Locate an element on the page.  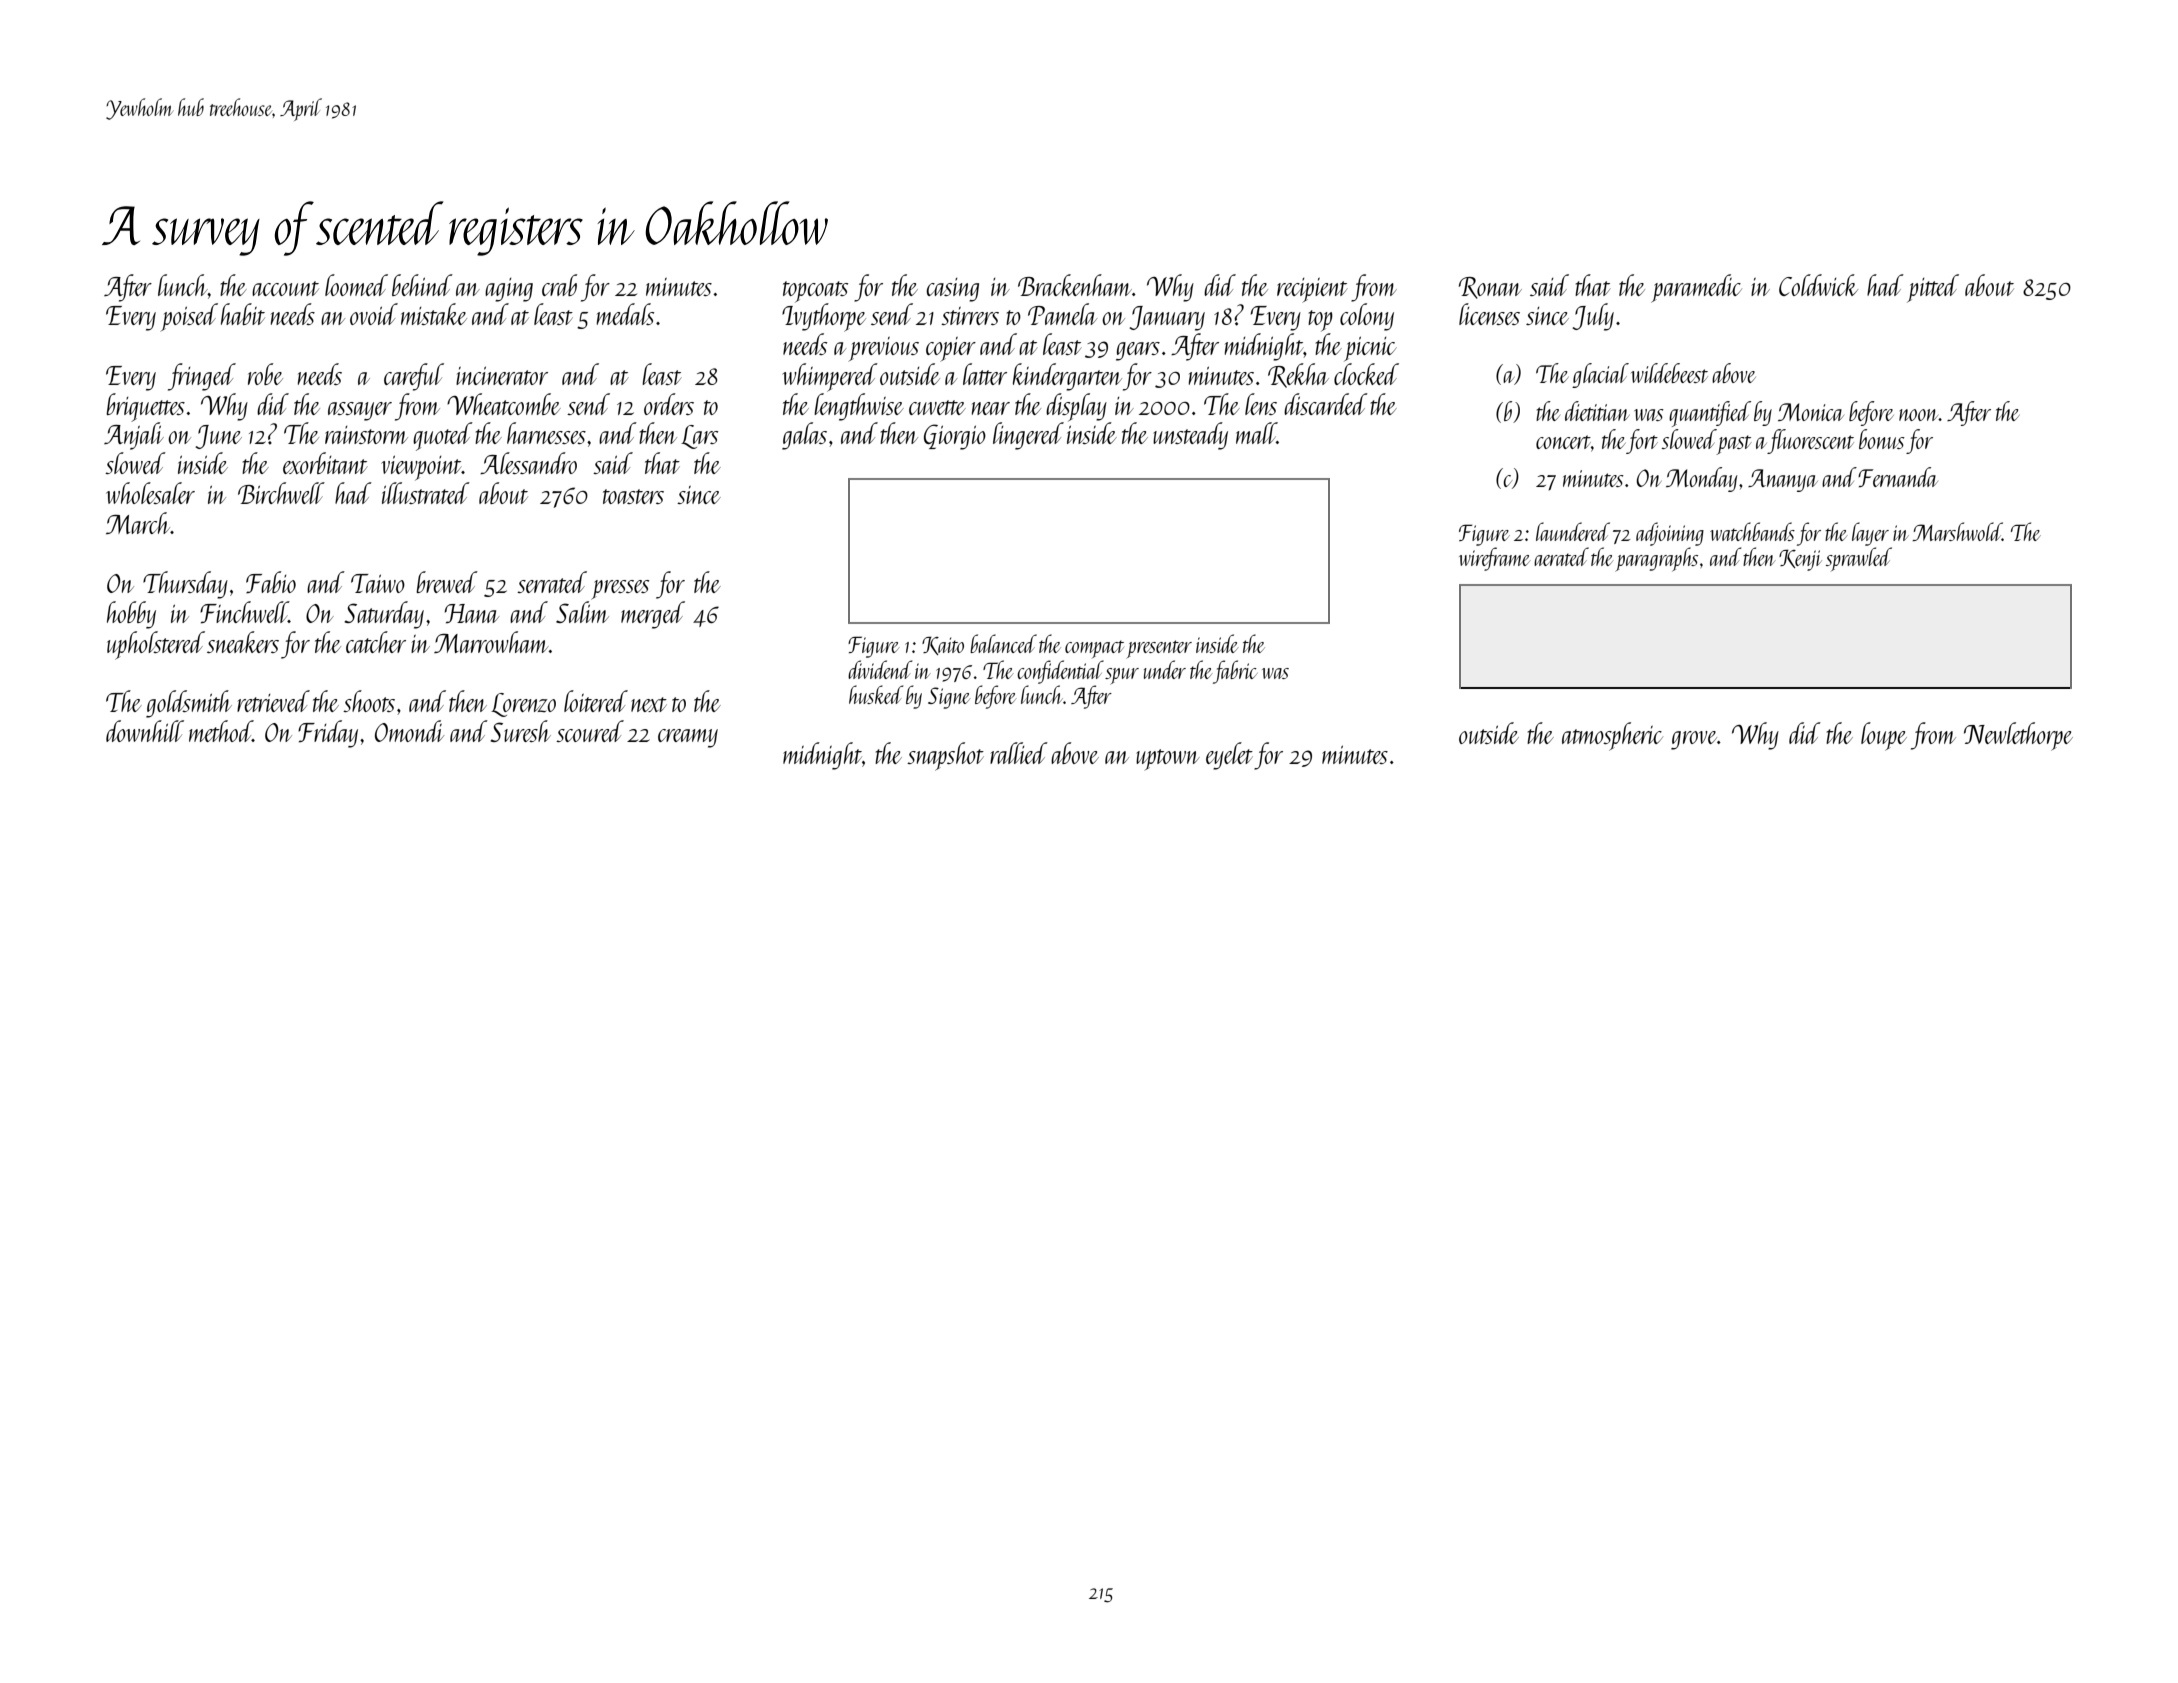
presenter is located at coordinates (1159, 649).
